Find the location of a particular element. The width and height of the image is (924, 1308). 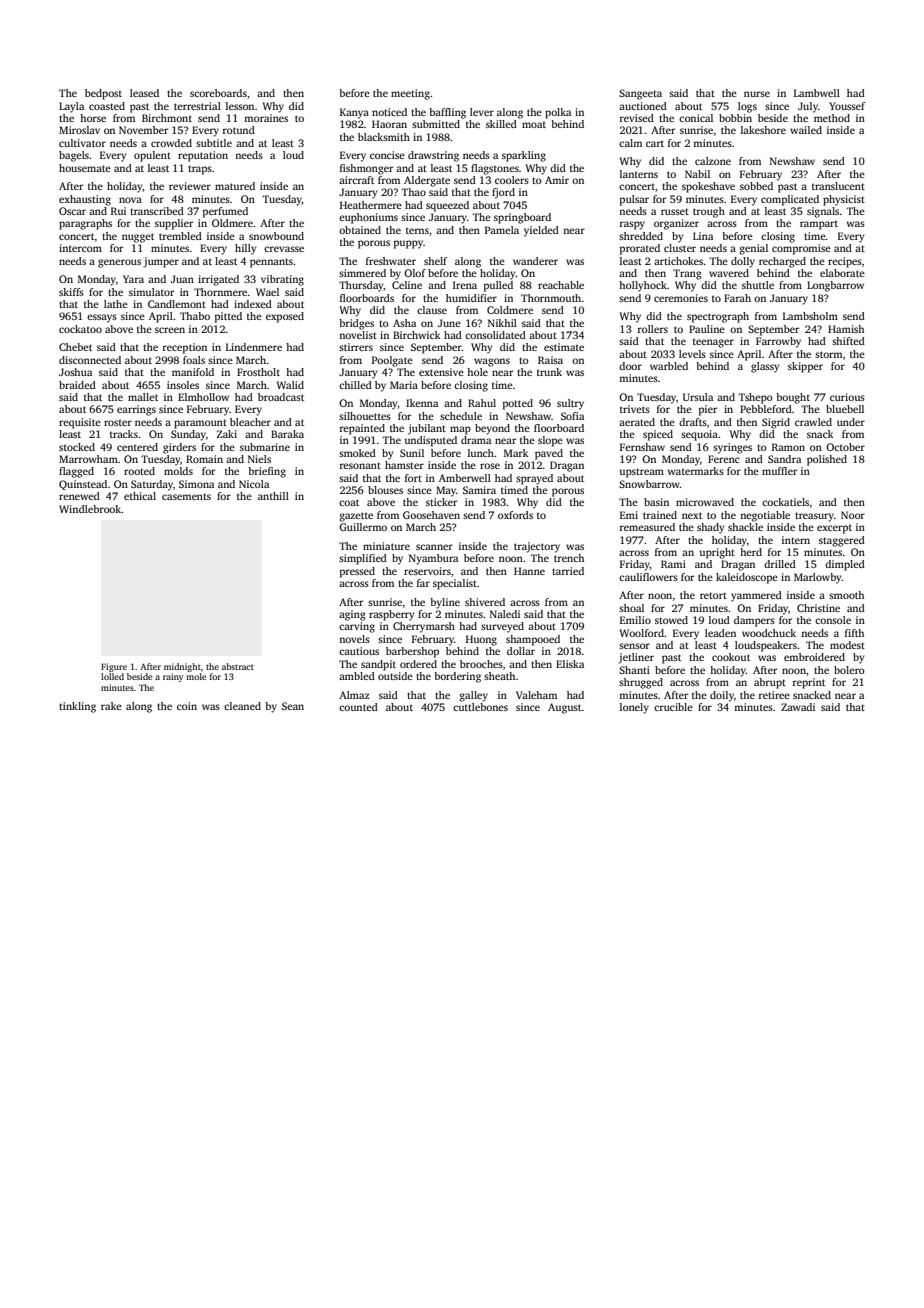

silhouettes is located at coordinates (365, 416).
